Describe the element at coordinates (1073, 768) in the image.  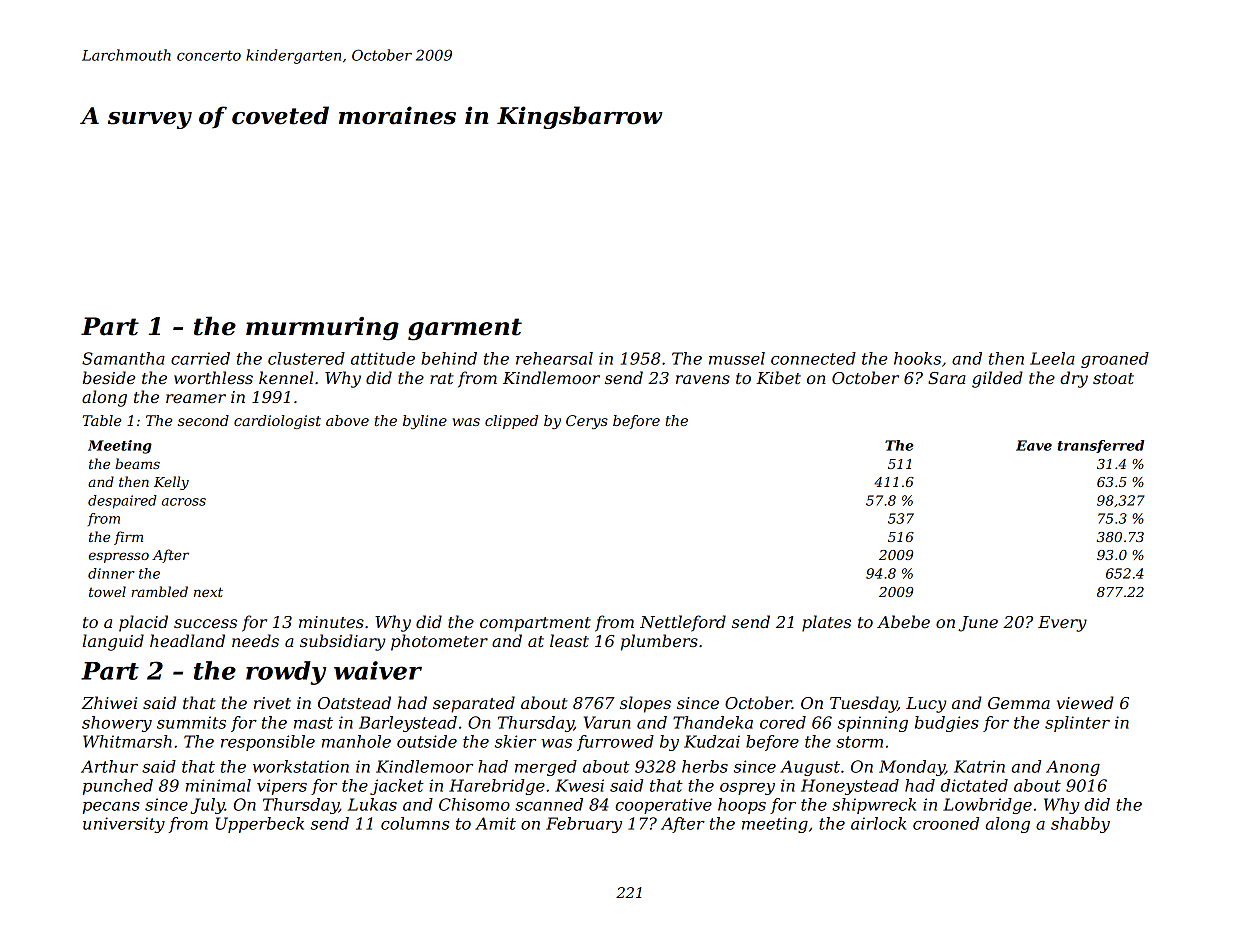
I see `Anong` at that location.
